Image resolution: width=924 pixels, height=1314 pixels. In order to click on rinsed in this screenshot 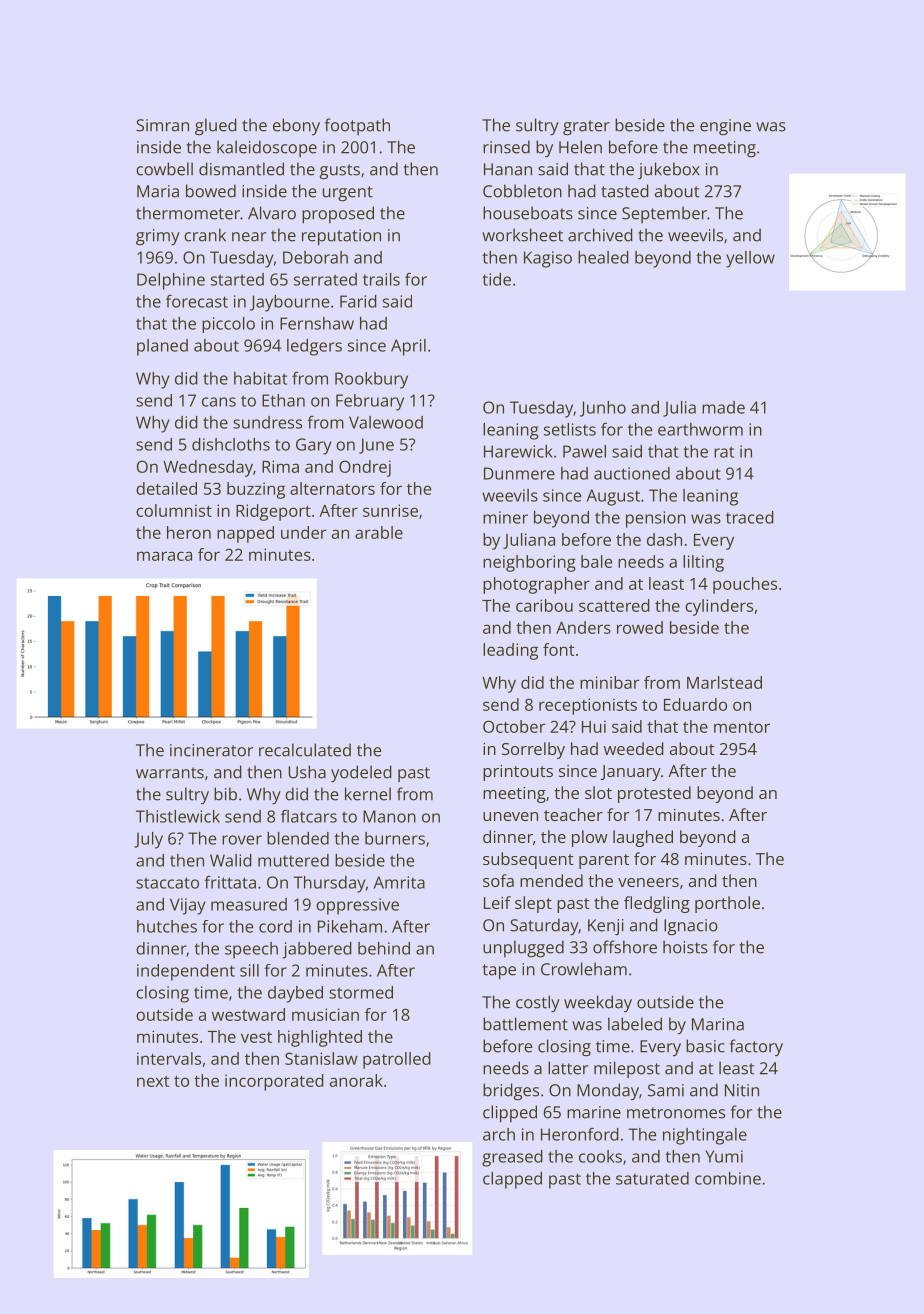, I will do `click(506, 147)`.
